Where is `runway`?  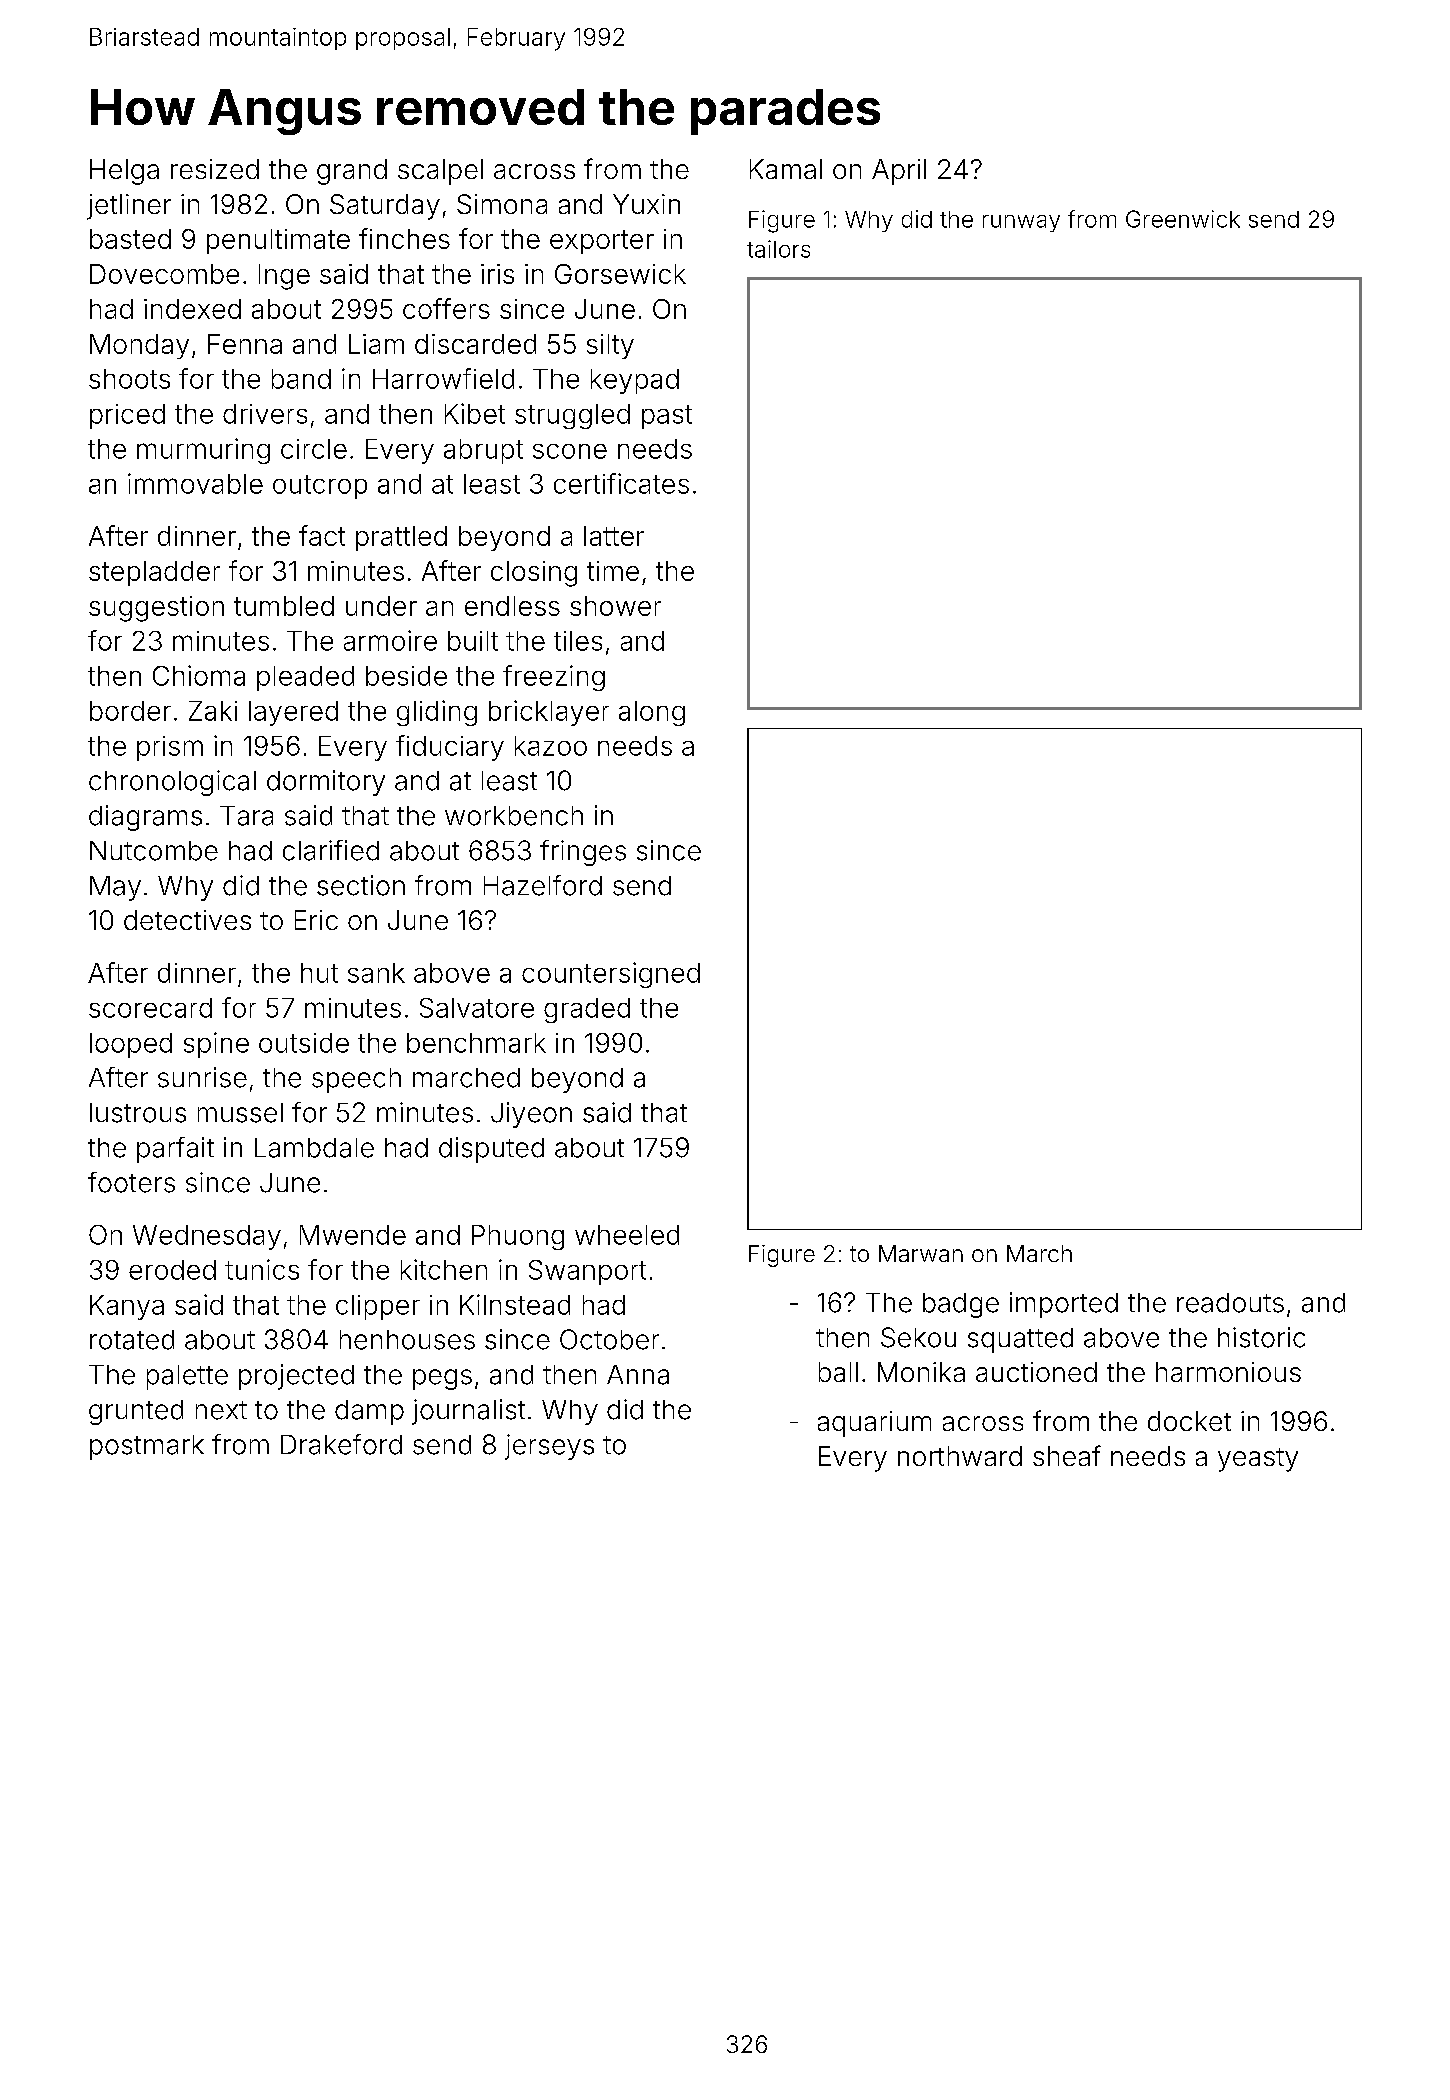 runway is located at coordinates (1021, 223).
